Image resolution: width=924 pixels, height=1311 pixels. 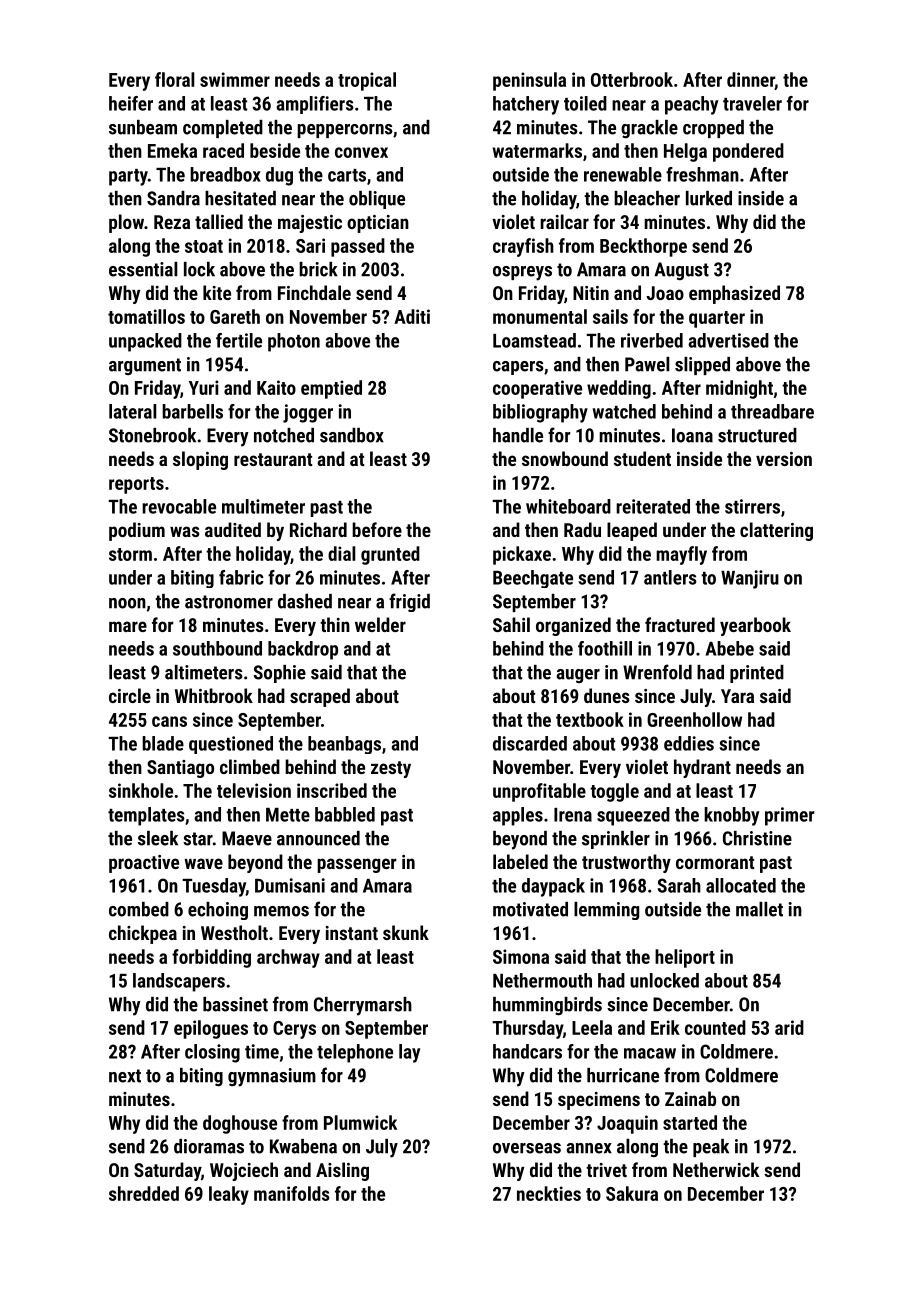 I want to click on slipped, so click(x=702, y=366).
